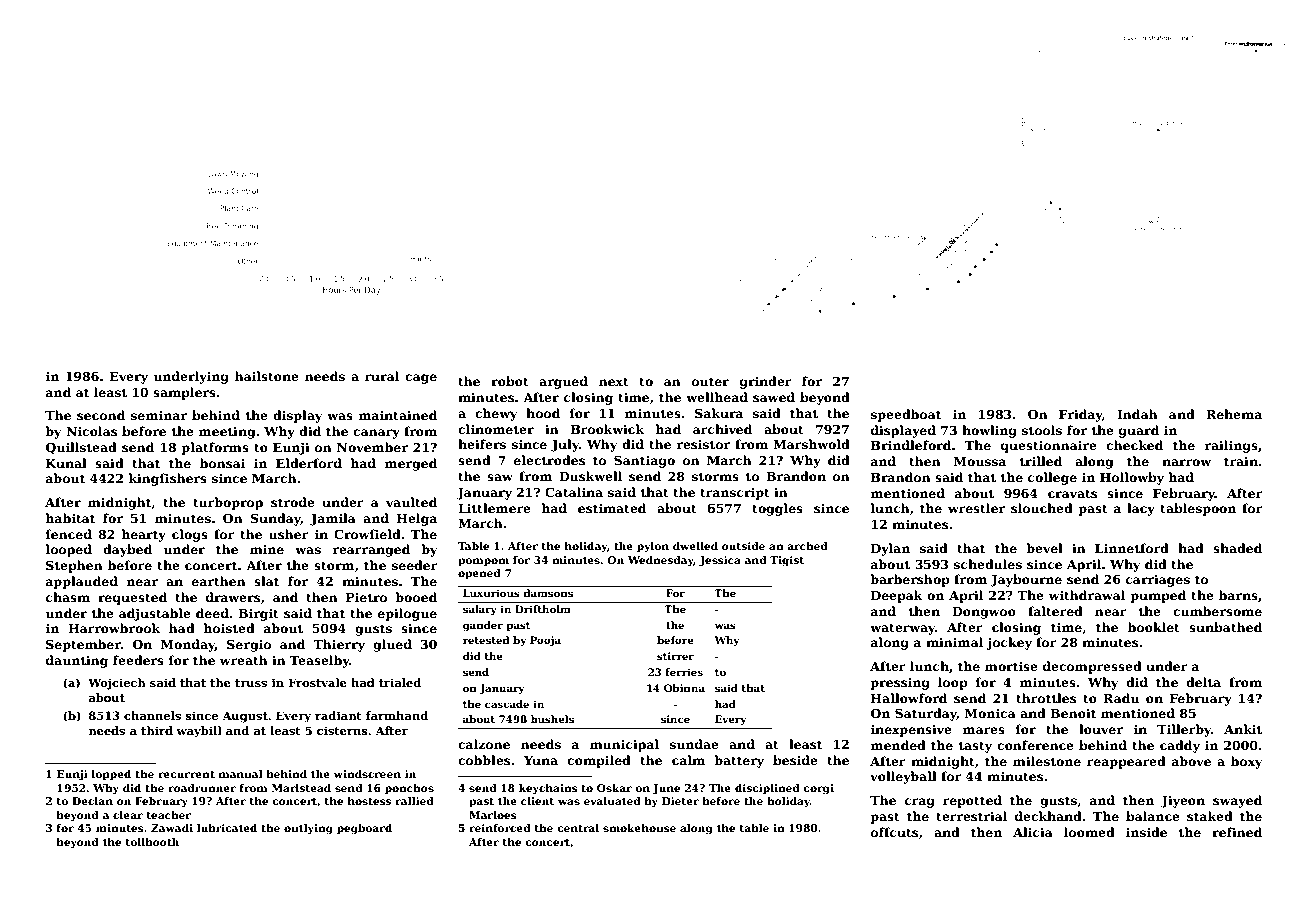 The height and width of the screenshot is (924, 1308). What do you see at coordinates (1009, 643) in the screenshot?
I see `jockey` at bounding box center [1009, 643].
